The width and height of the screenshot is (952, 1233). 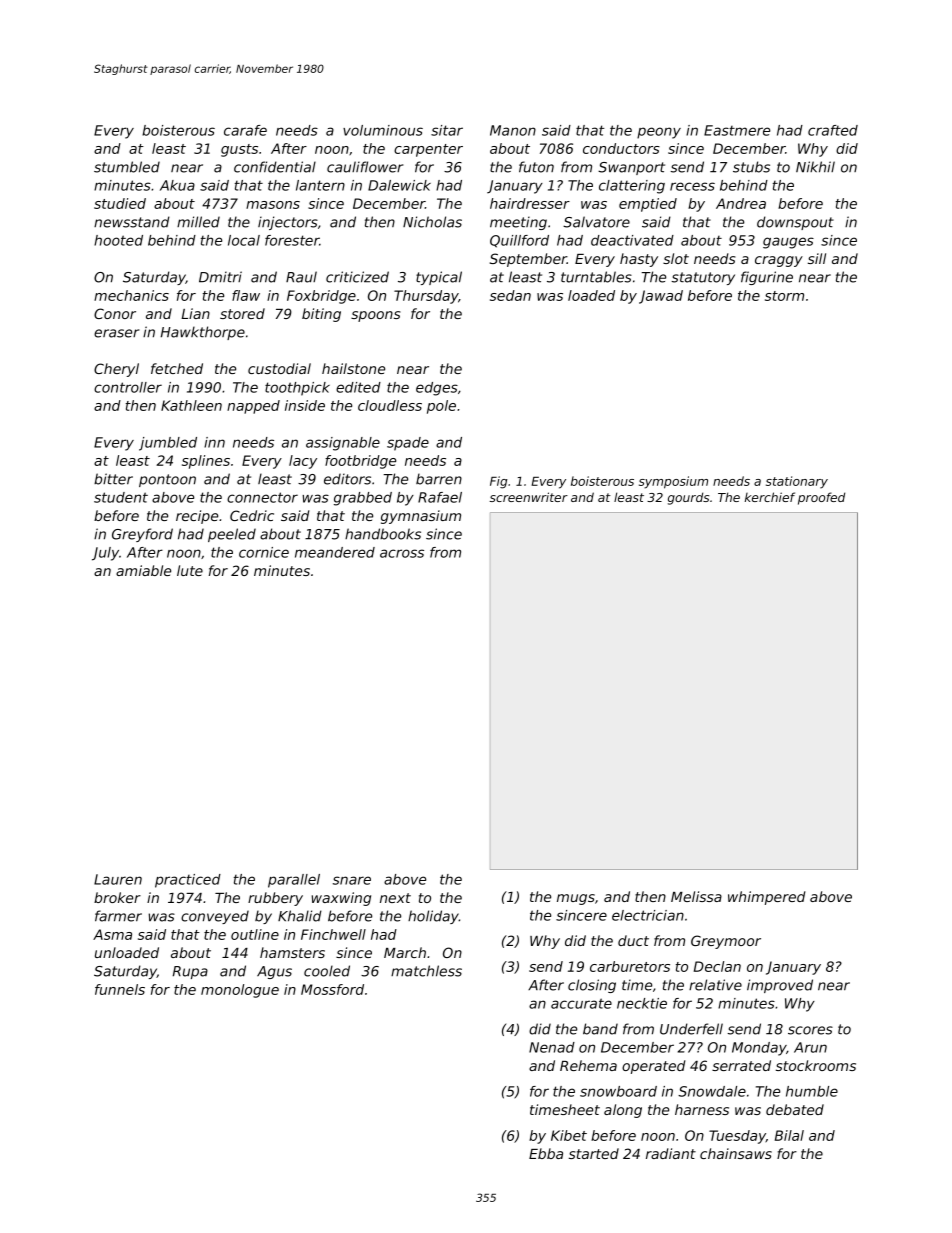 I want to click on Jawad, so click(x=661, y=297).
